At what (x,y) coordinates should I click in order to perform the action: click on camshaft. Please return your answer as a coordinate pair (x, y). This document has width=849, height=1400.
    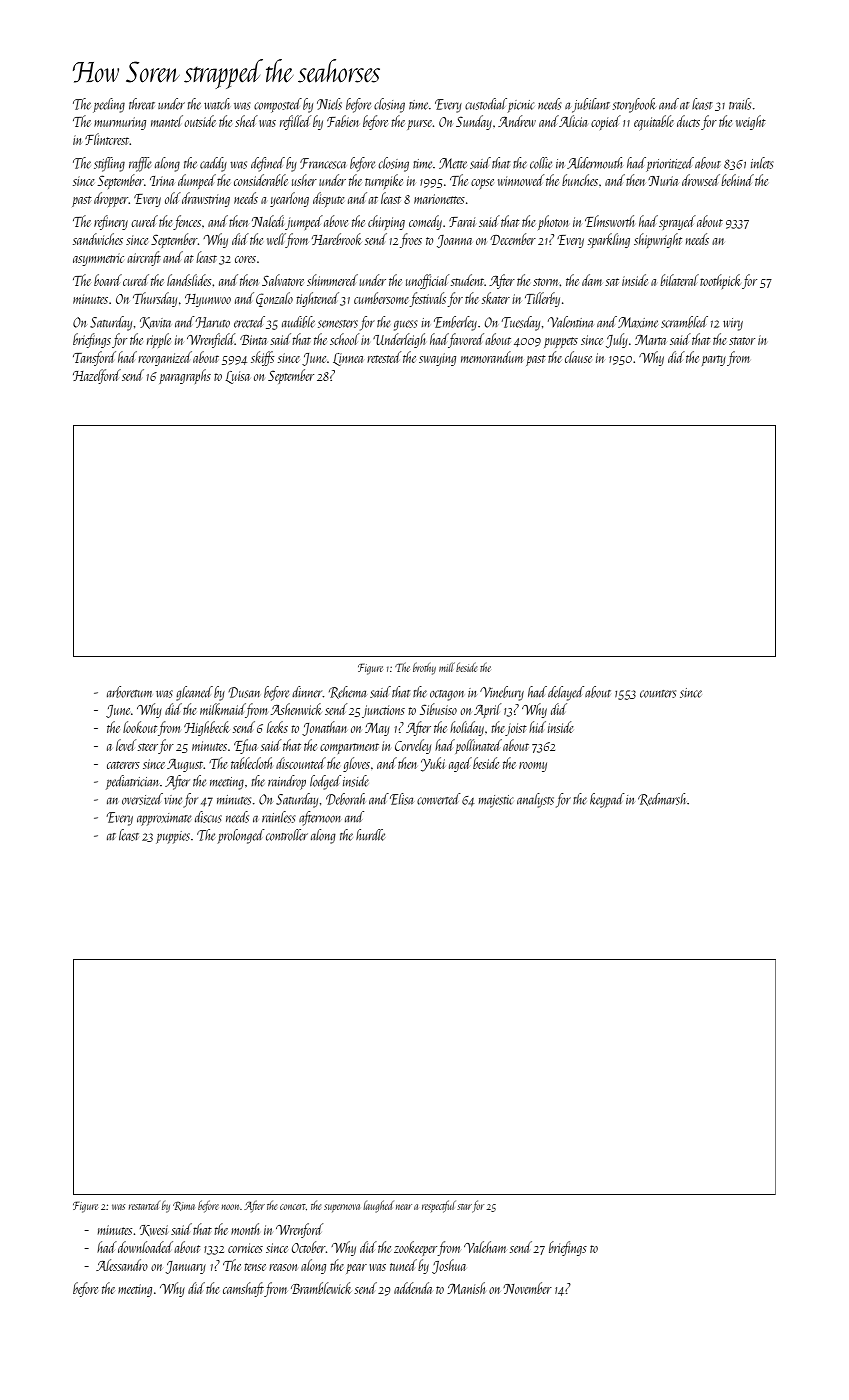
    Looking at the image, I should click on (243, 1289).
